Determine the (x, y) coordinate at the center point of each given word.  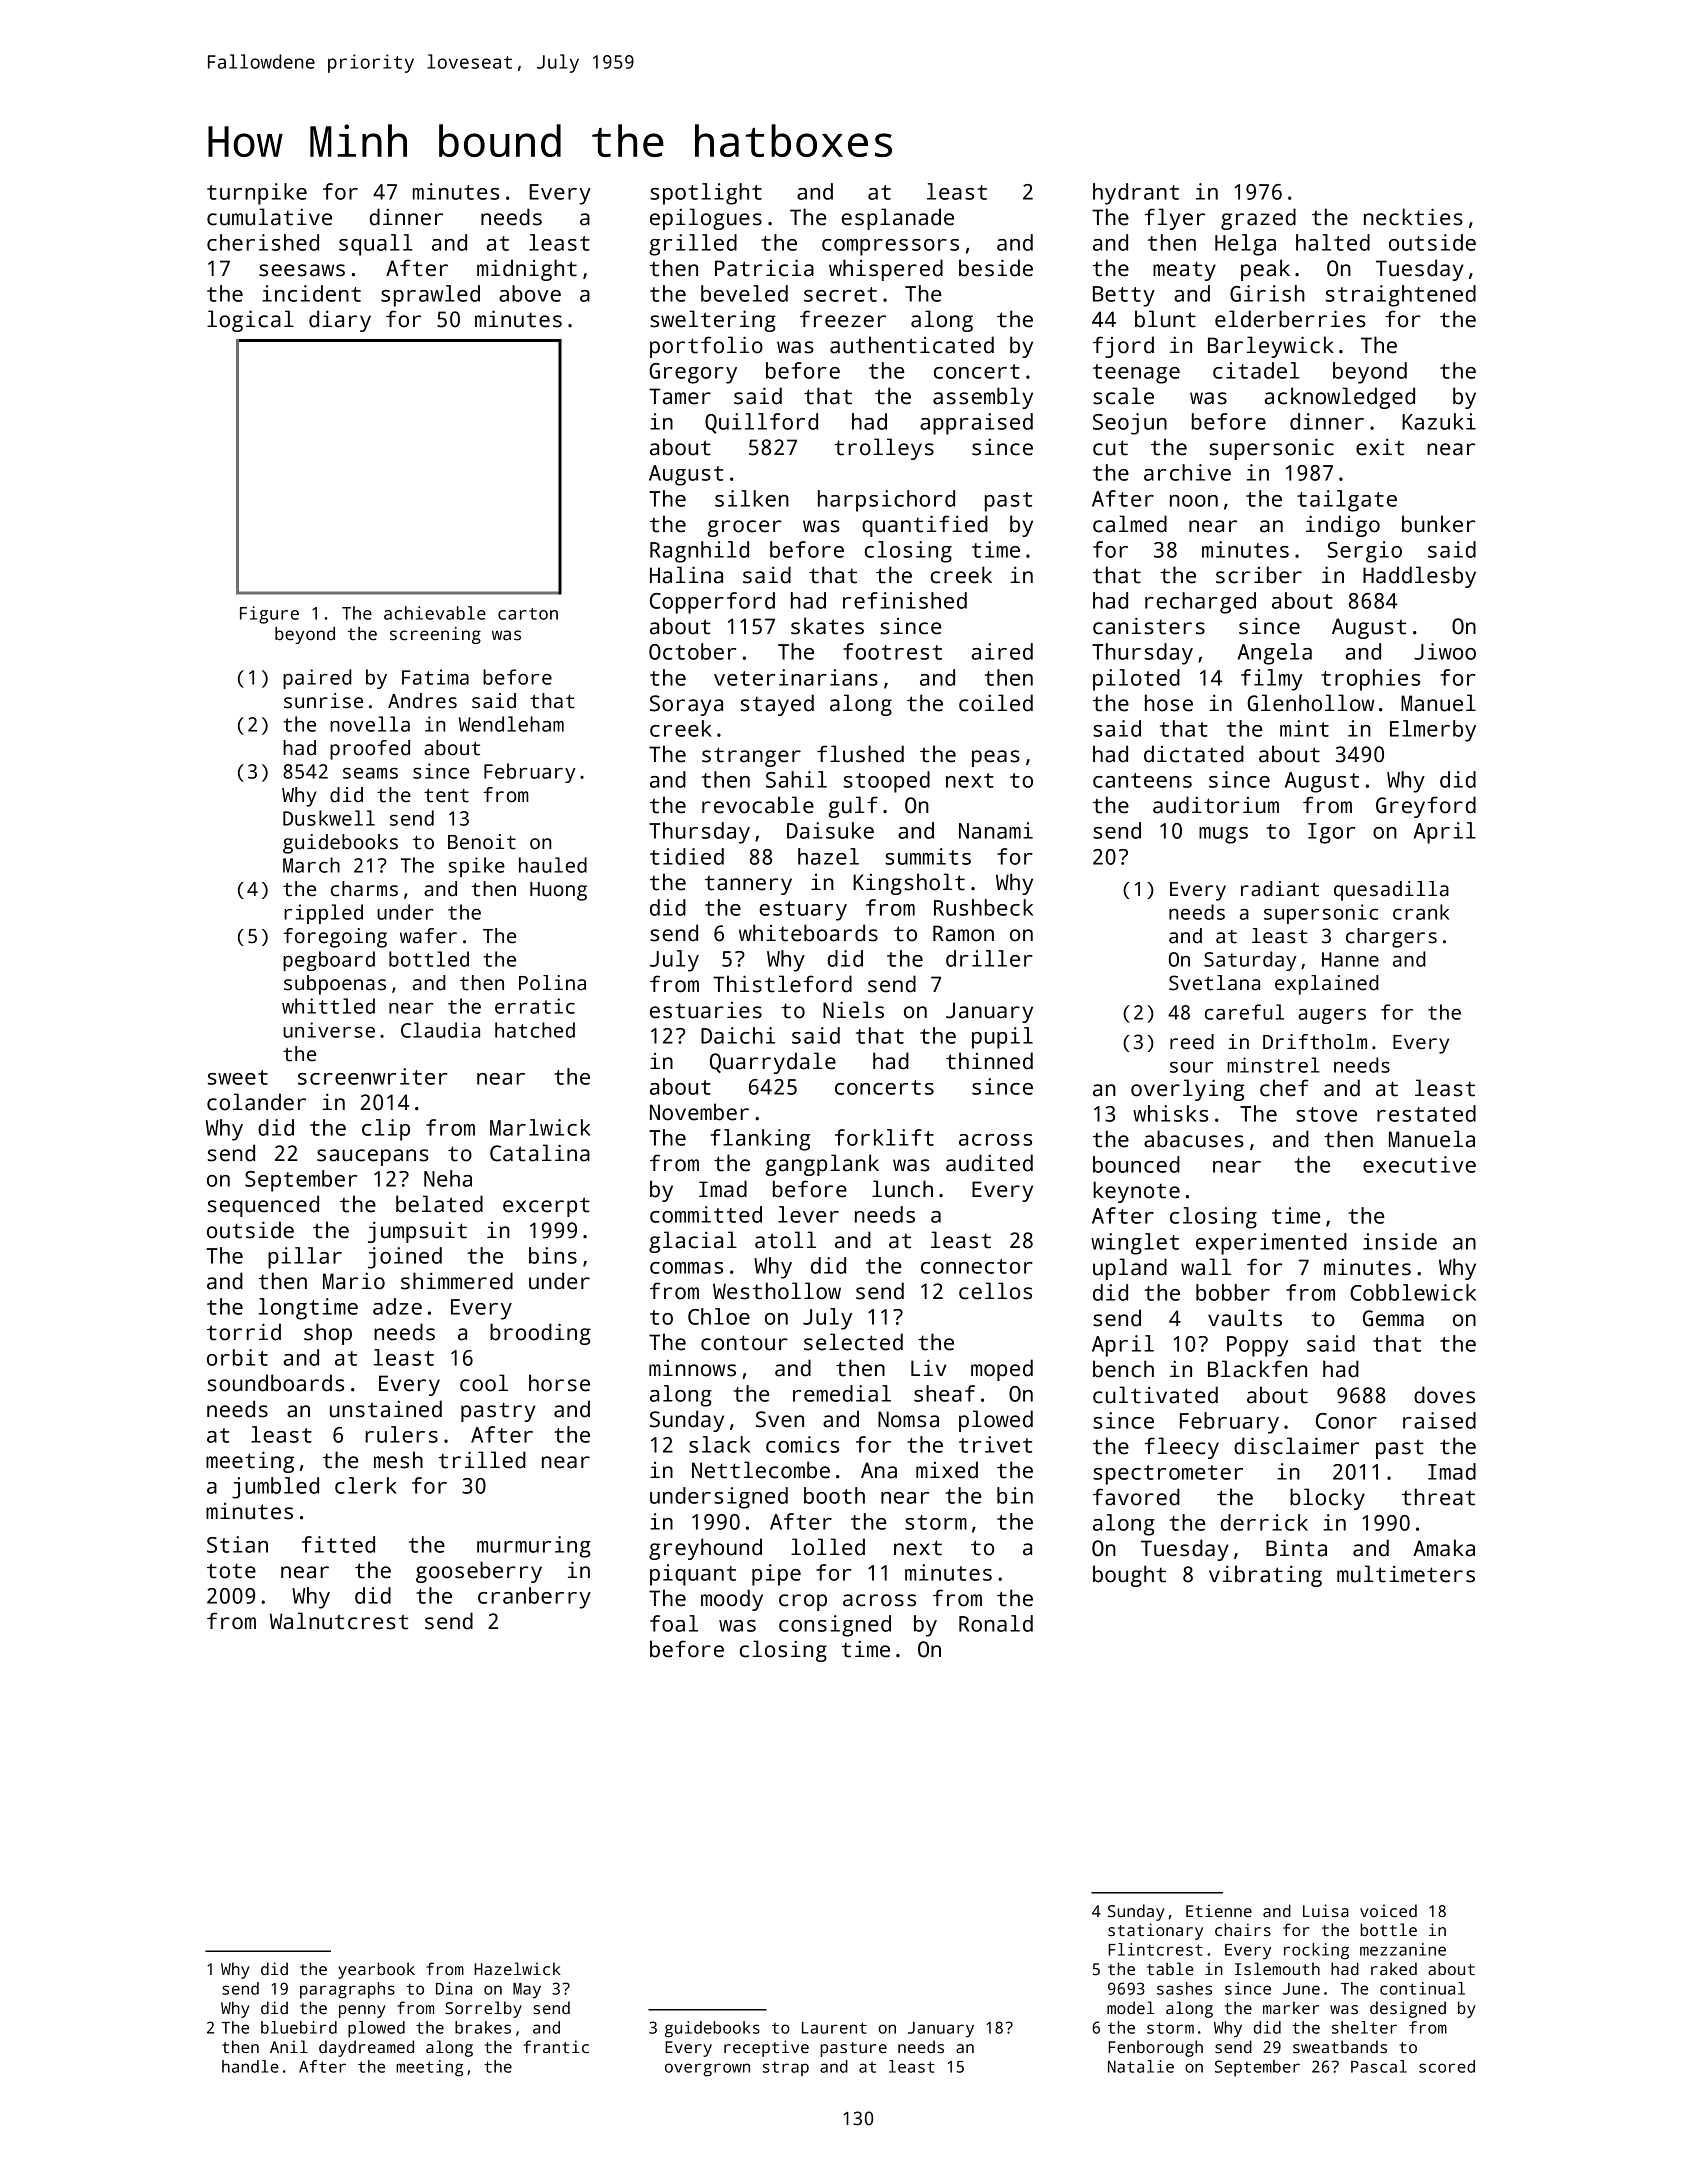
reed (1192, 1042)
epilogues (706, 219)
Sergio (1365, 552)
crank (1421, 912)
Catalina (540, 1153)
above (530, 293)
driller (989, 958)
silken (752, 498)
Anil (289, 2046)
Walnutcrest (339, 1621)
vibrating (1265, 1576)
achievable (435, 613)
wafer (428, 936)
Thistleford (782, 984)
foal (674, 1623)
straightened (1401, 296)
